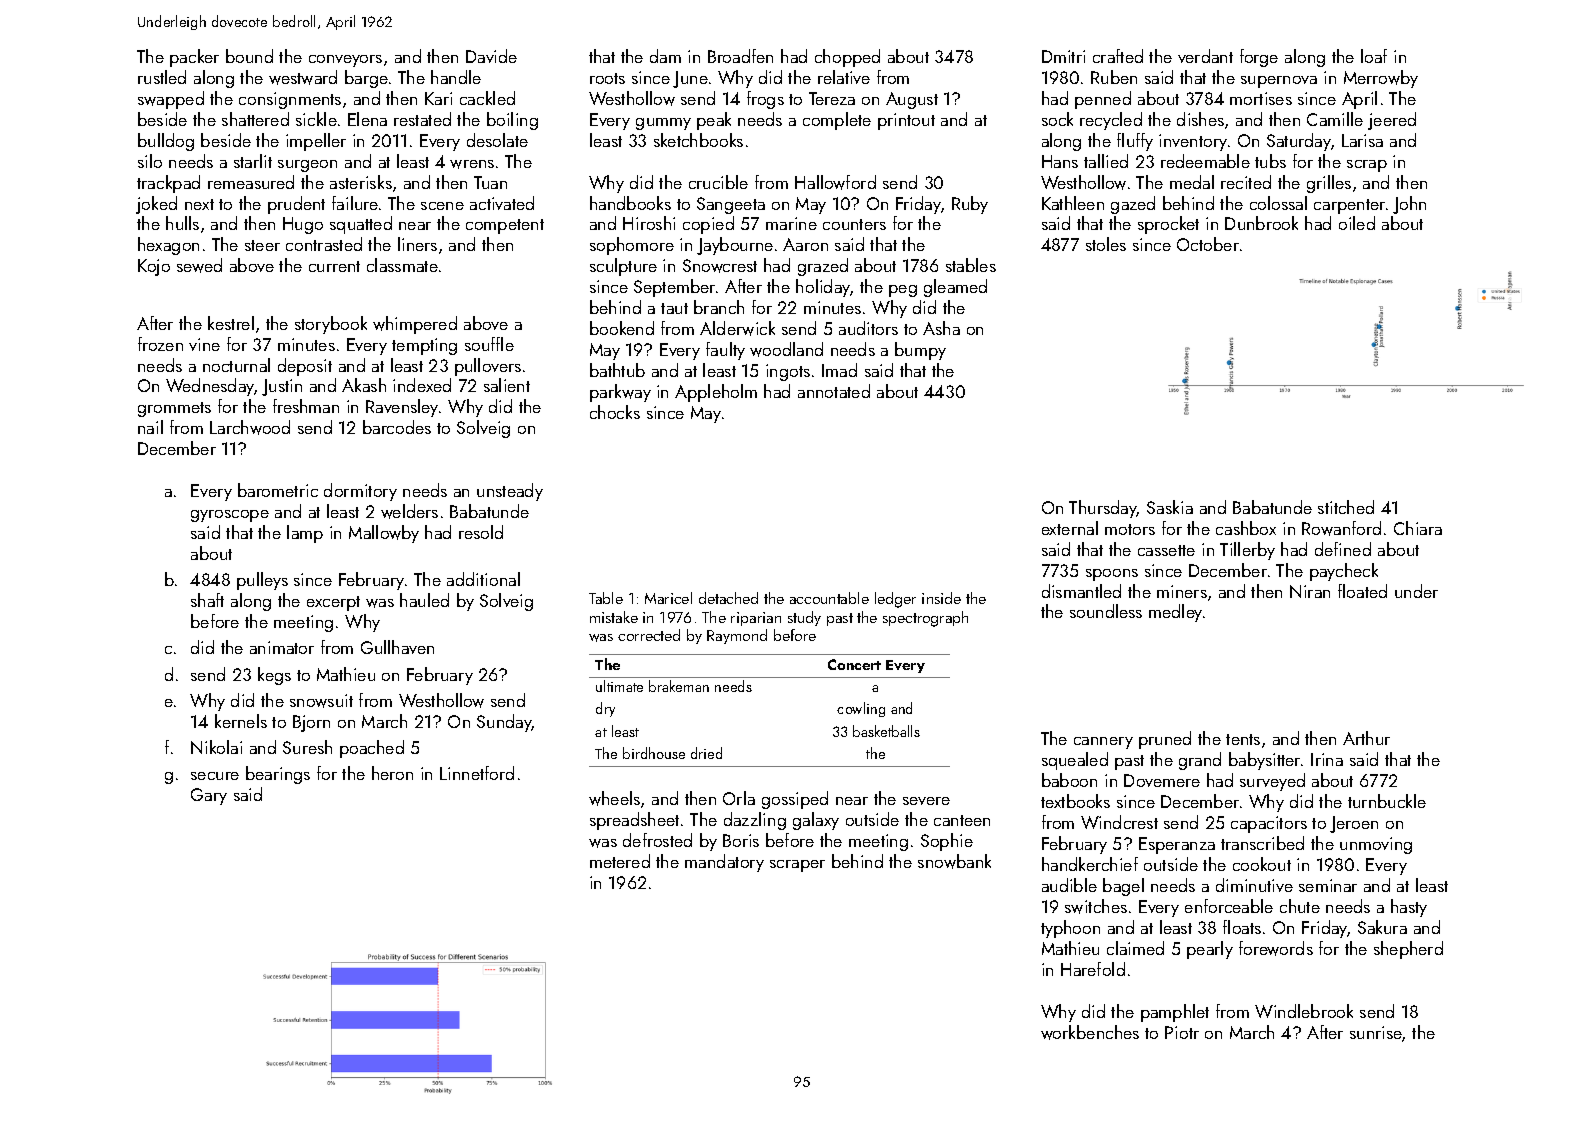 This screenshot has width=1587, height=1122. What do you see at coordinates (847, 58) in the screenshot?
I see `chopped` at bounding box center [847, 58].
